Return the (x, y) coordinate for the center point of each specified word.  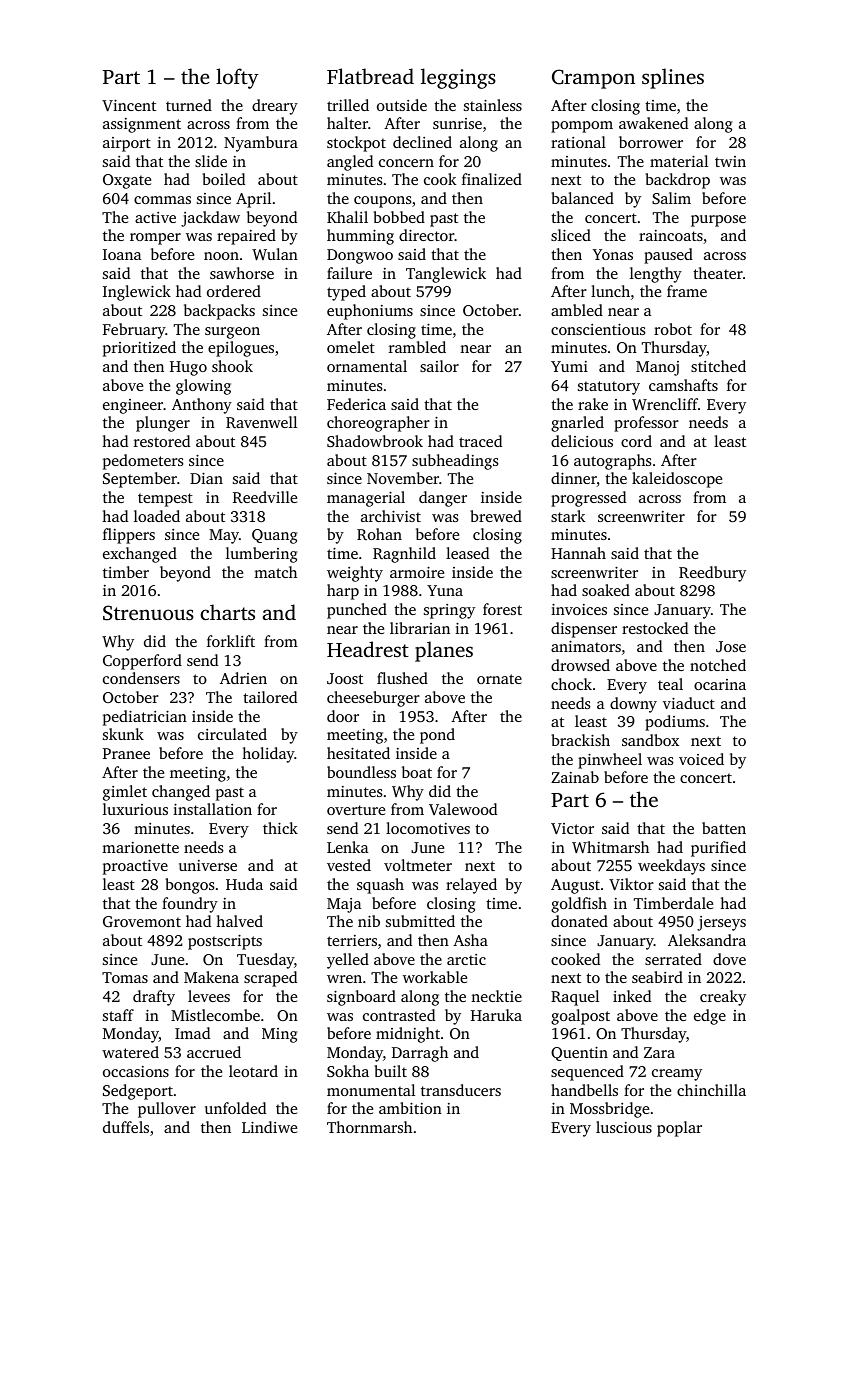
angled (350, 163)
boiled (223, 179)
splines (673, 78)
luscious (624, 1127)
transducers (461, 1090)
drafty (154, 998)
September (140, 480)
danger (443, 499)
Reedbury (712, 574)
